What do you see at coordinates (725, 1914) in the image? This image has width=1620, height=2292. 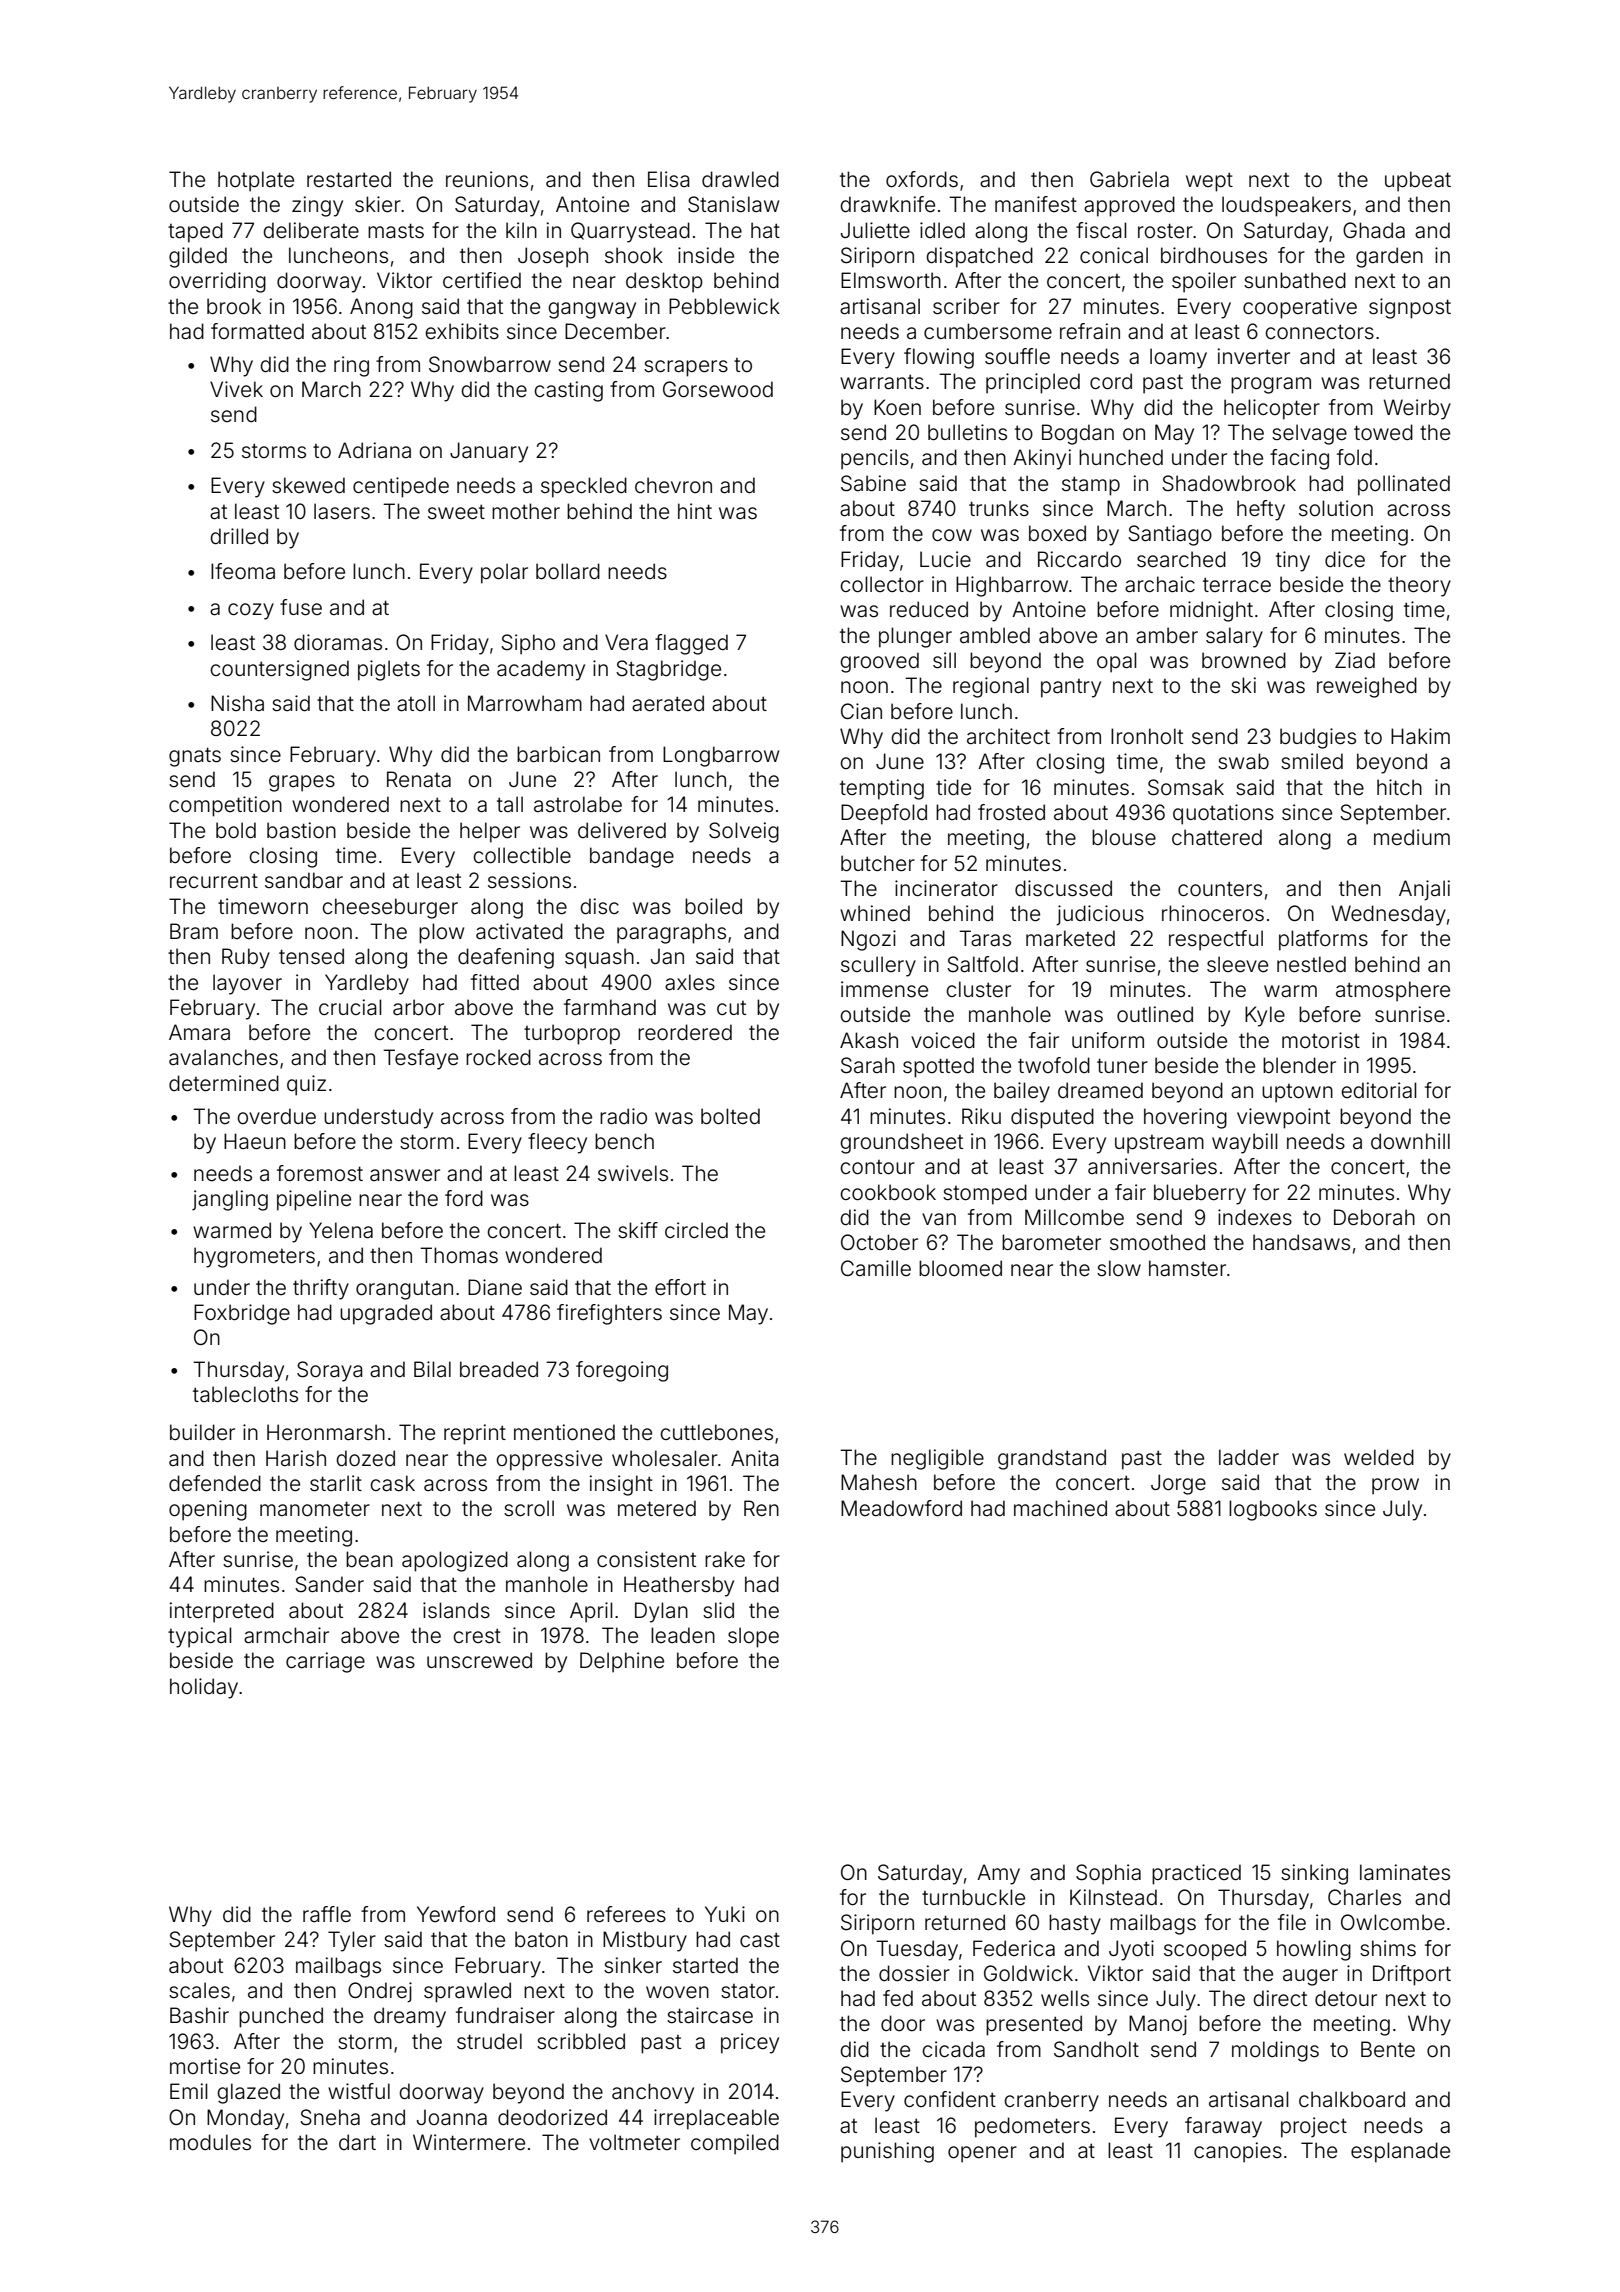 I see `Yuki` at bounding box center [725, 1914].
